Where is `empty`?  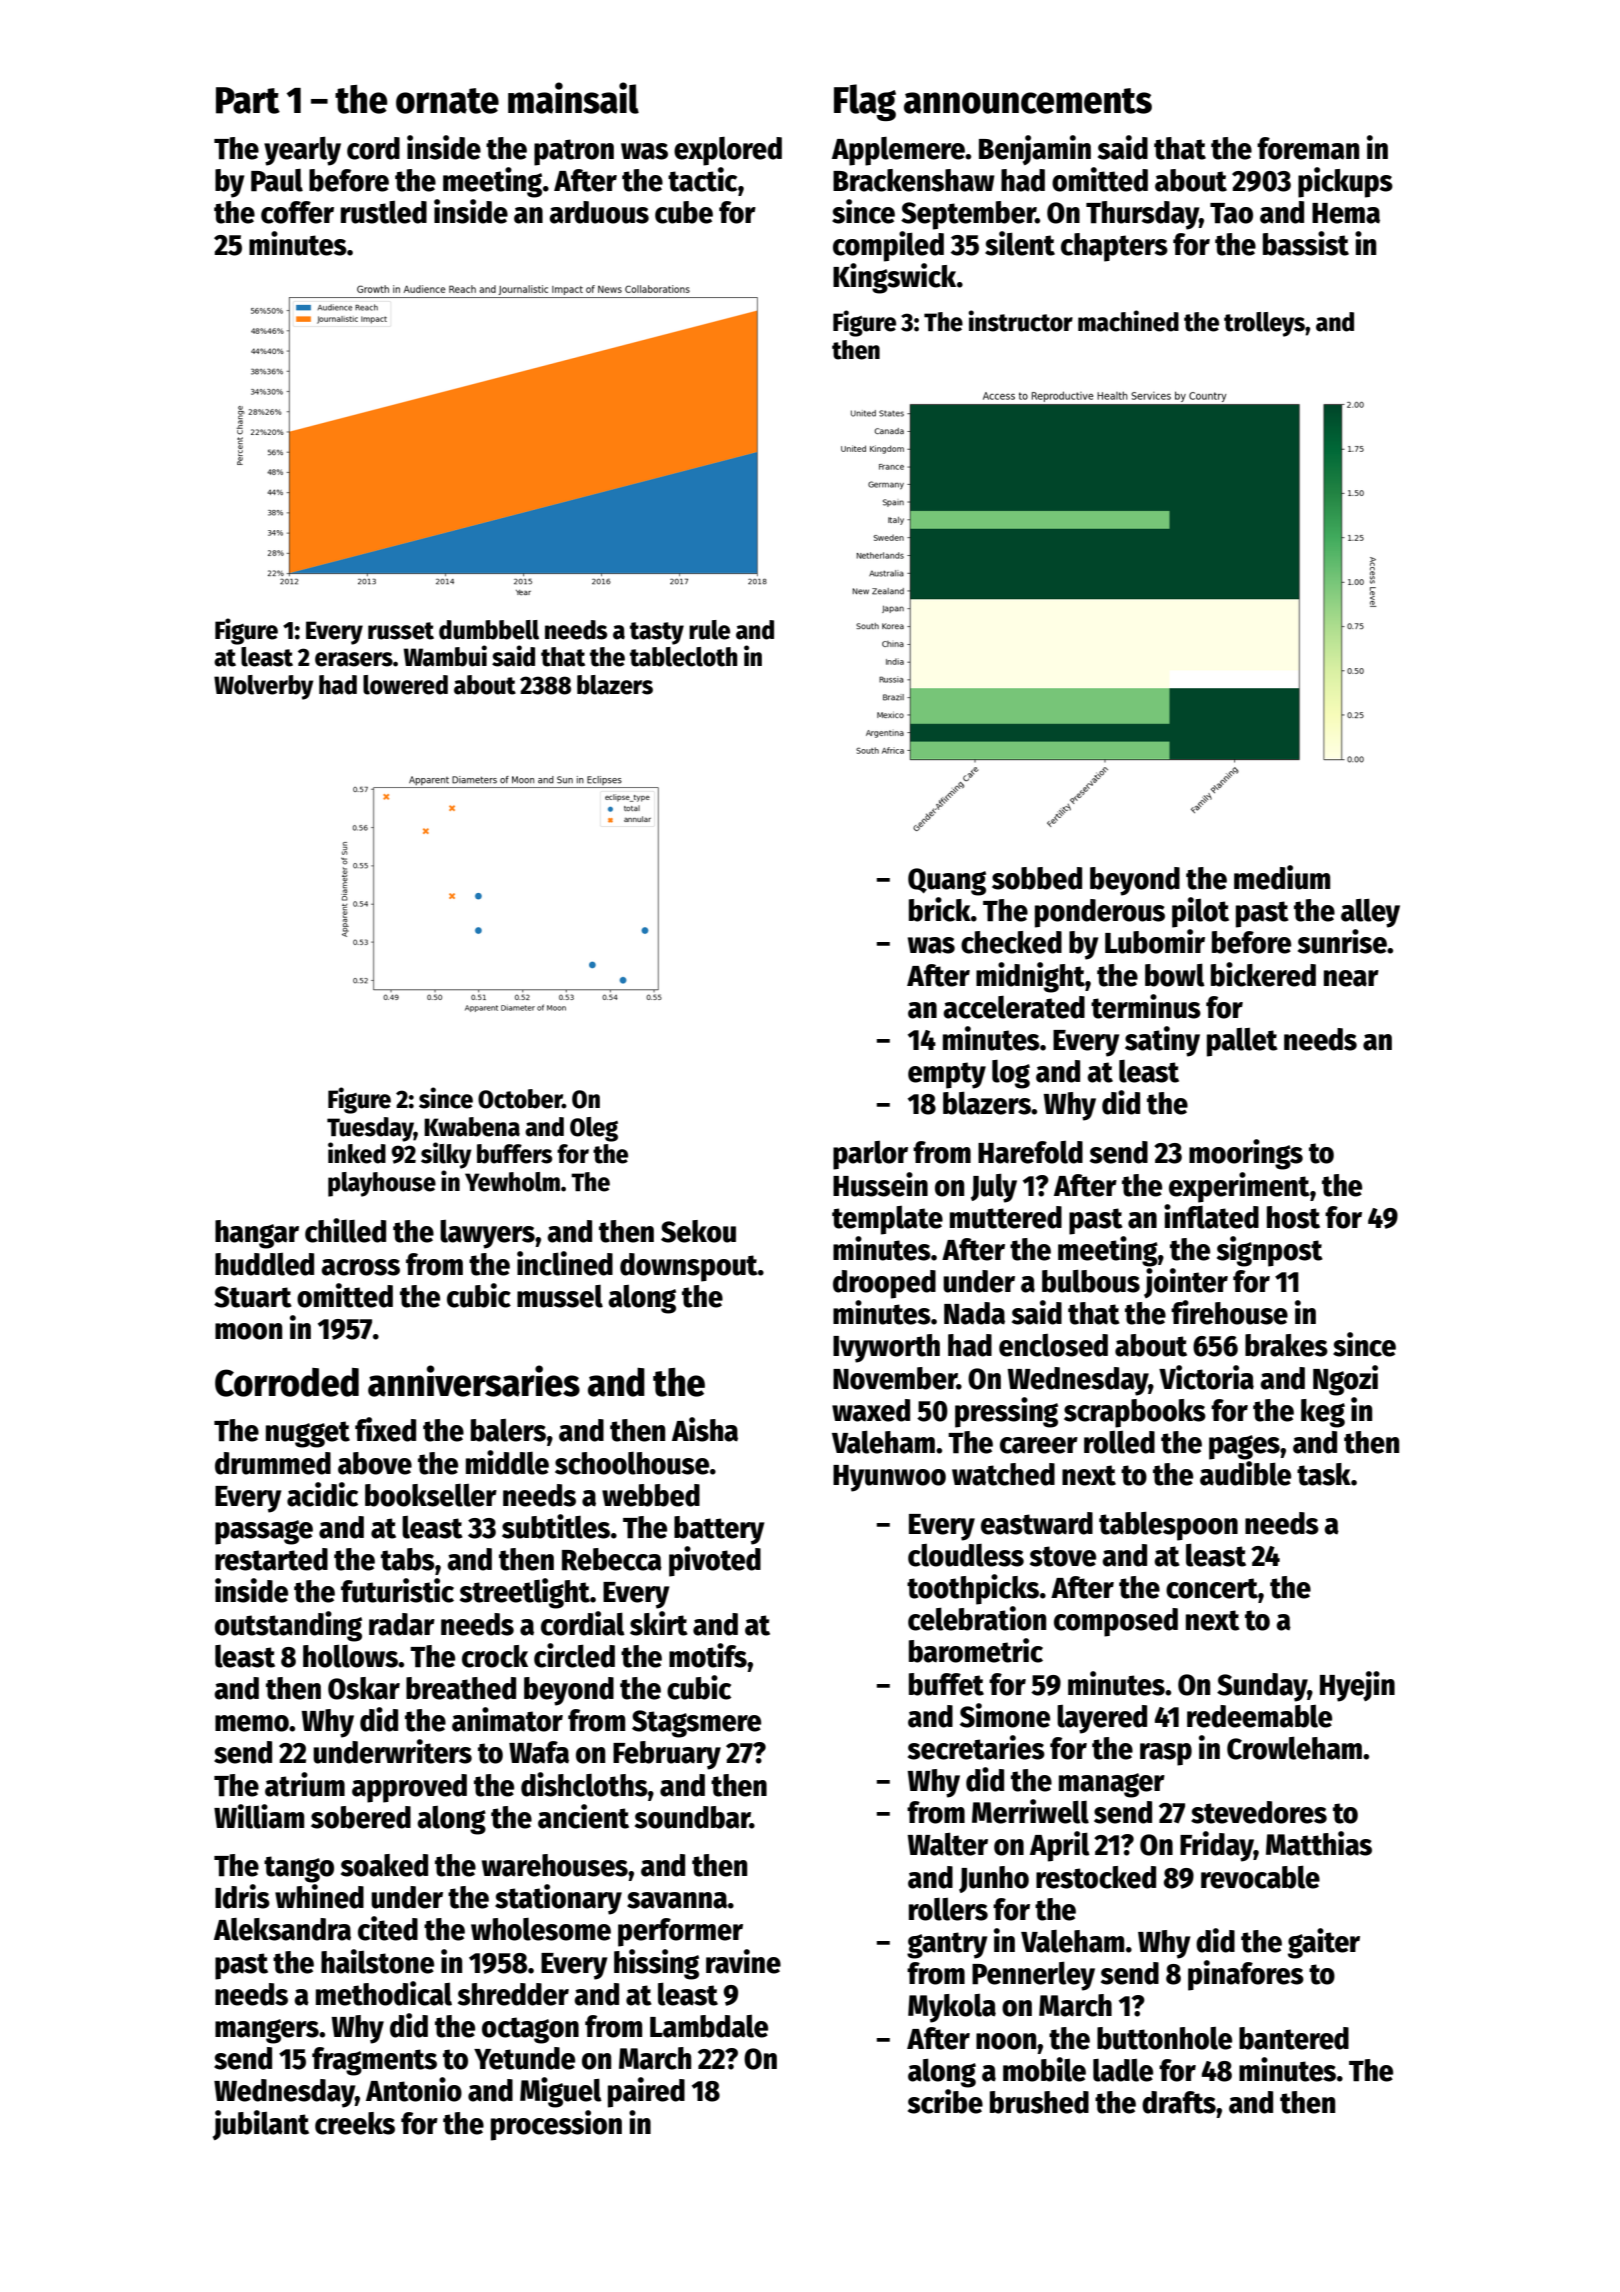 empty is located at coordinates (947, 1075).
